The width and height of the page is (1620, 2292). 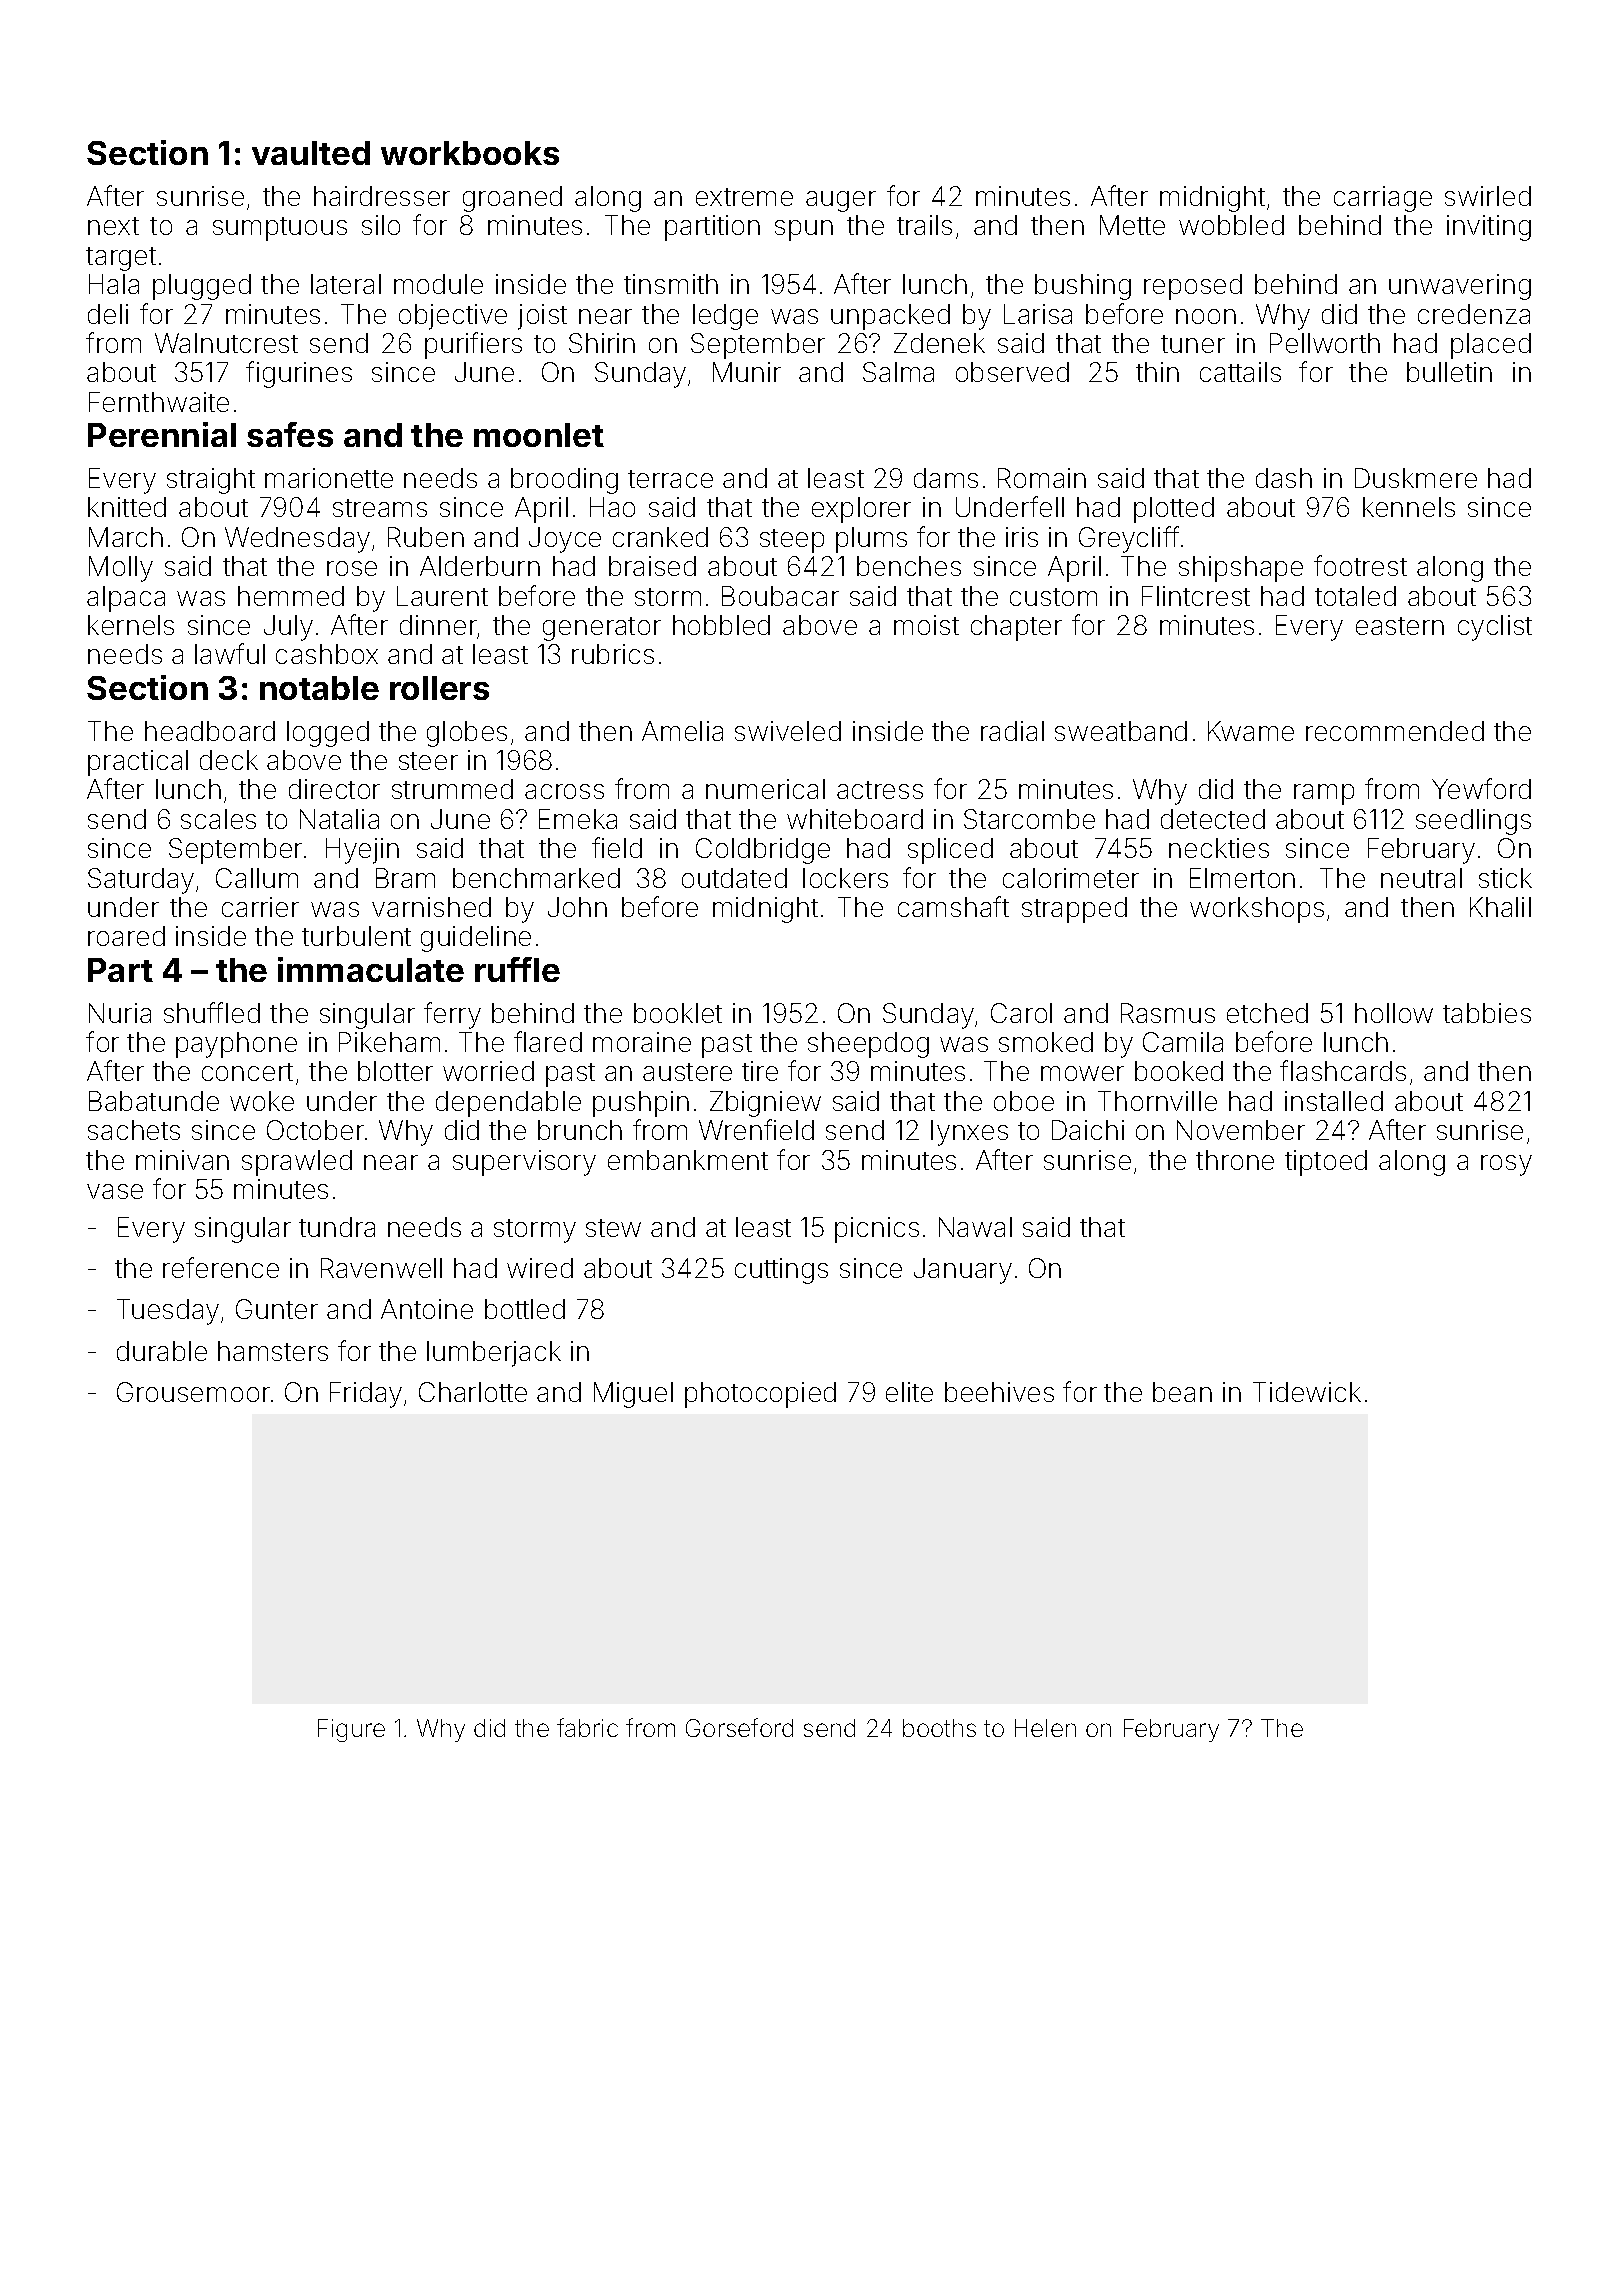 I want to click on workbooks, so click(x=470, y=153).
